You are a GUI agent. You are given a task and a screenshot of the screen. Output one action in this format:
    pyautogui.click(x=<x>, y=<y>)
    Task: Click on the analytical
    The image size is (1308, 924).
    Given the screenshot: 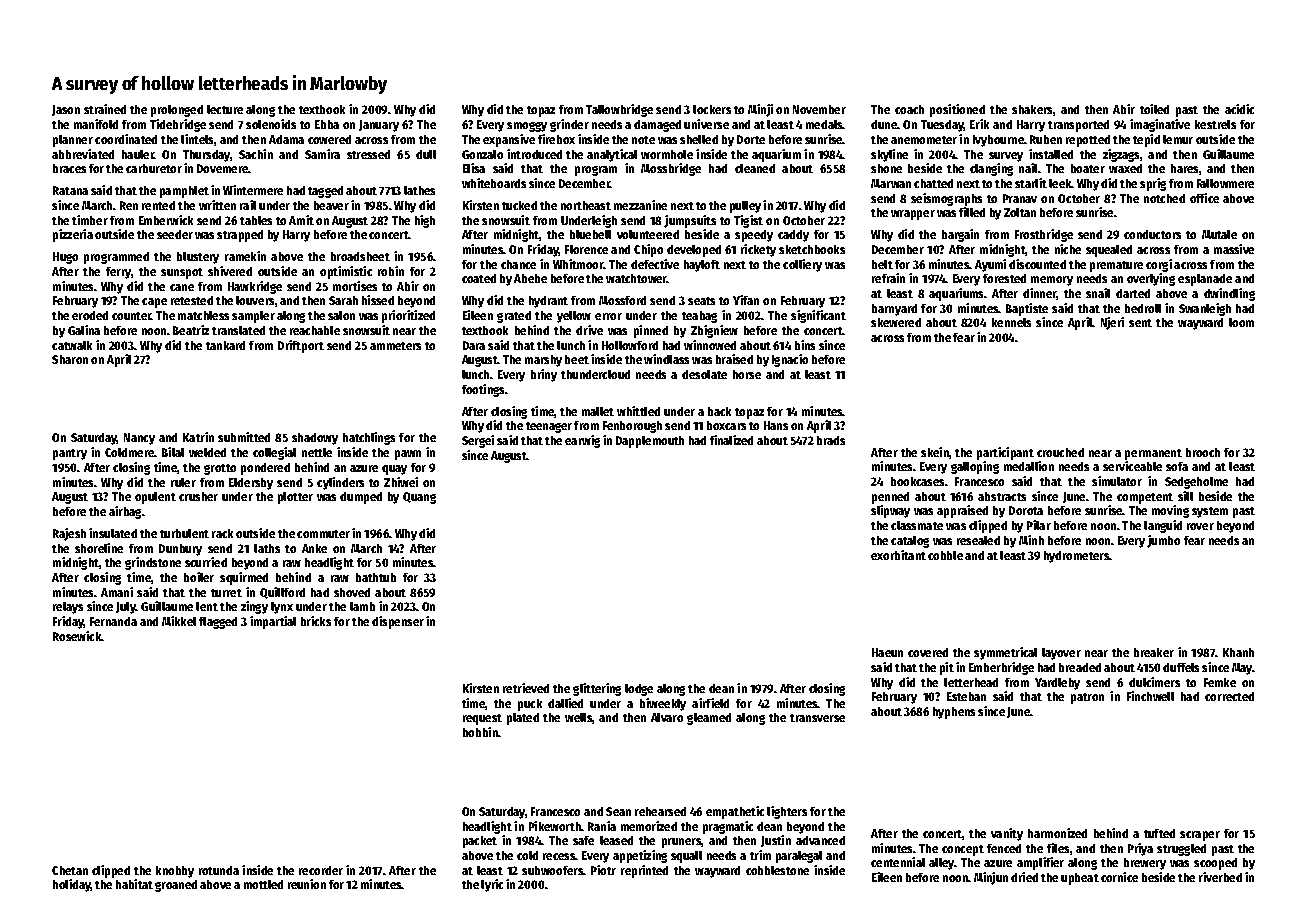 What is the action you would take?
    pyautogui.click(x=612, y=155)
